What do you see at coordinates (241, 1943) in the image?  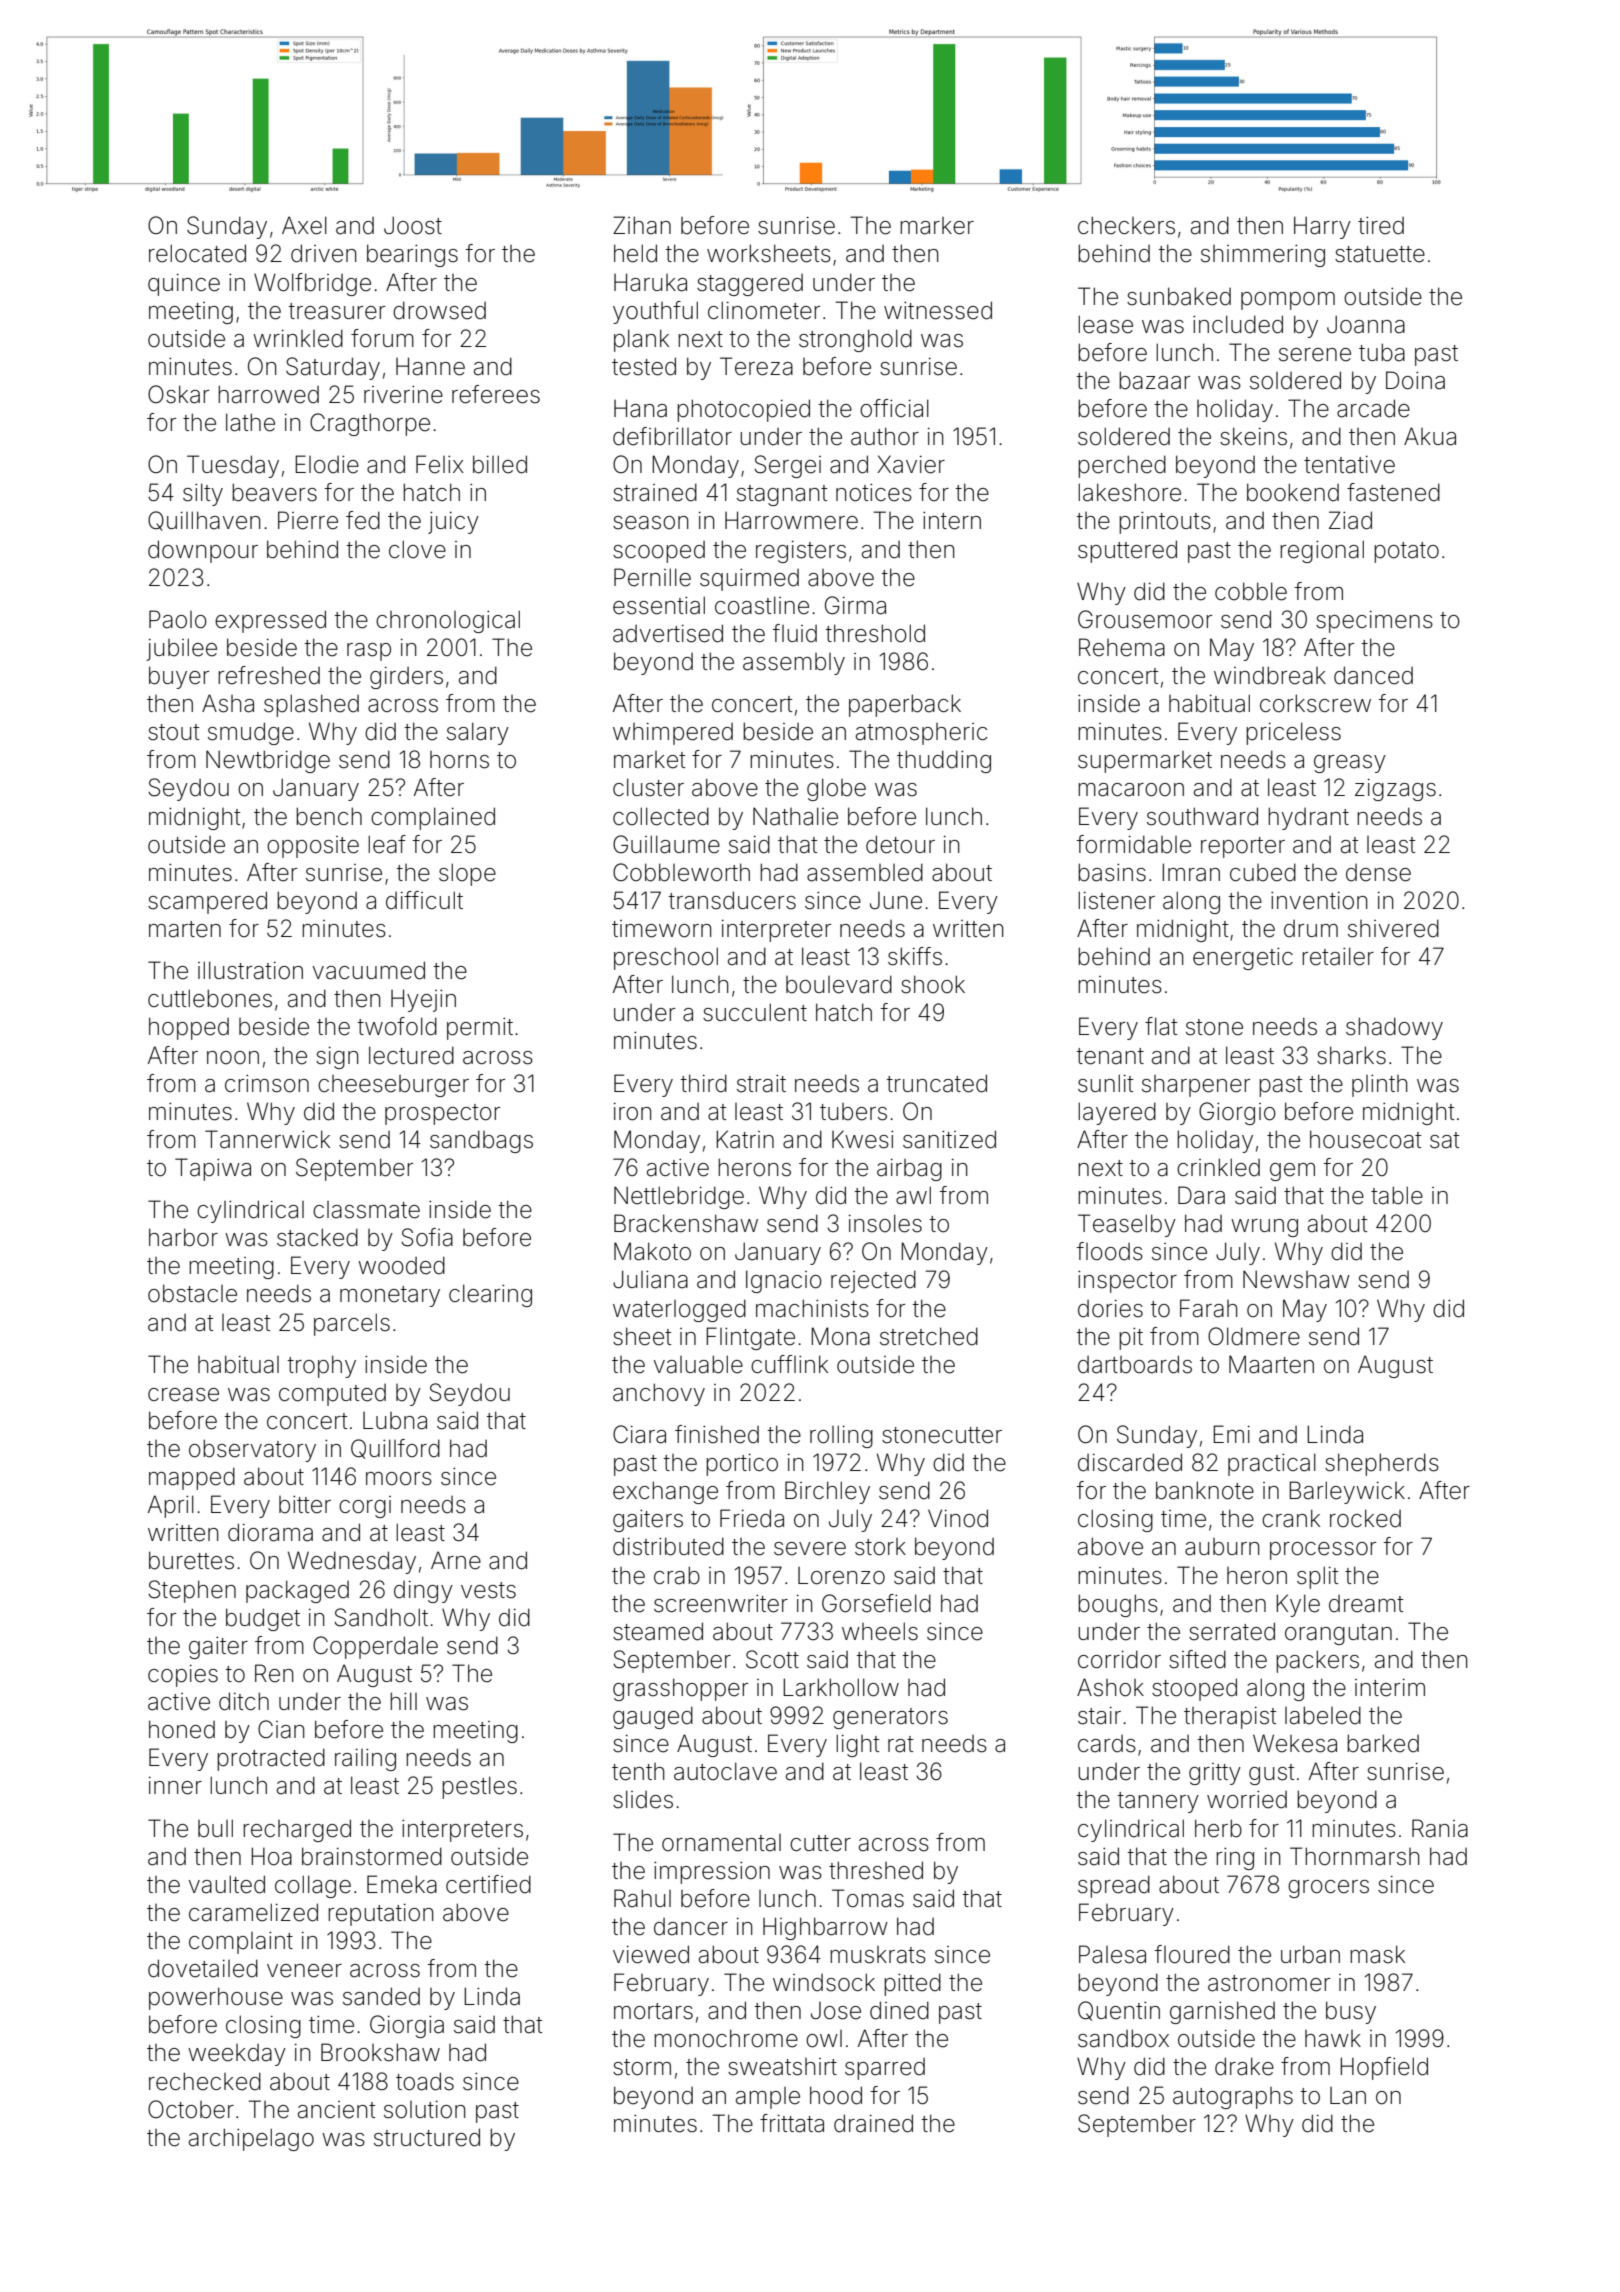 I see `complaint` at bounding box center [241, 1943].
